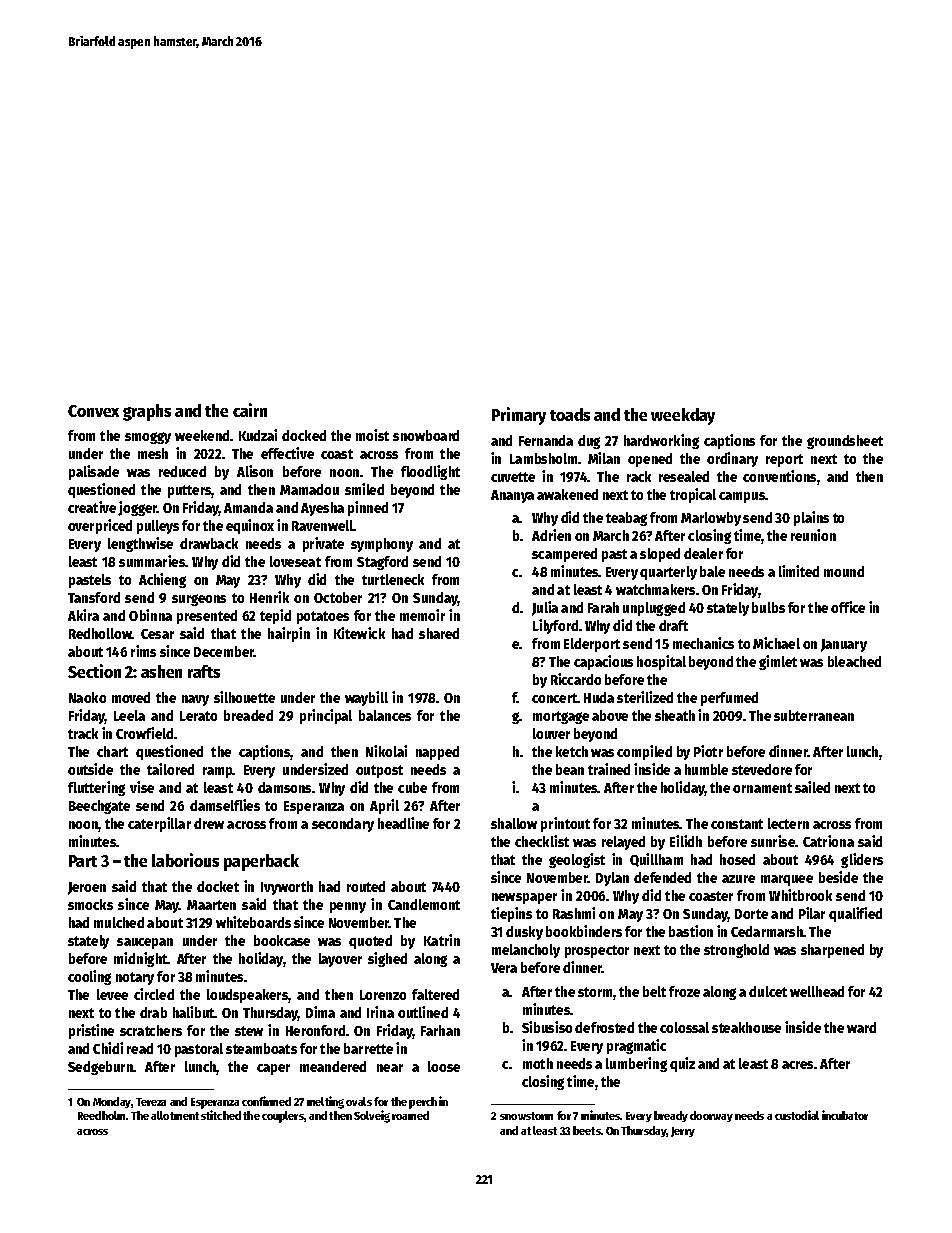 The image size is (952, 1233). What do you see at coordinates (211, 905) in the screenshot?
I see `Maarten` at bounding box center [211, 905].
